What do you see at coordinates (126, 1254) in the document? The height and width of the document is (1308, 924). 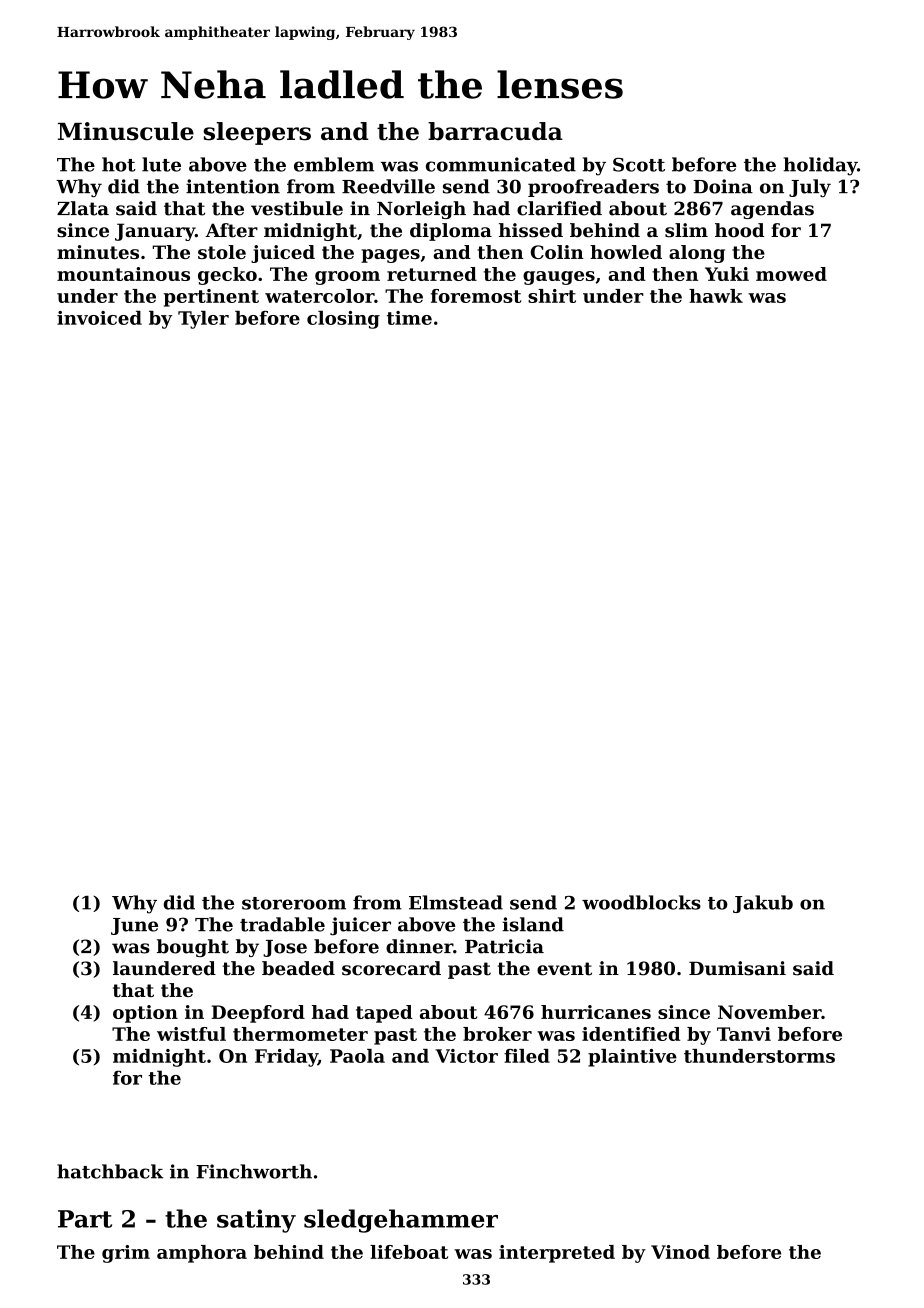 I see `grim` at bounding box center [126, 1254].
